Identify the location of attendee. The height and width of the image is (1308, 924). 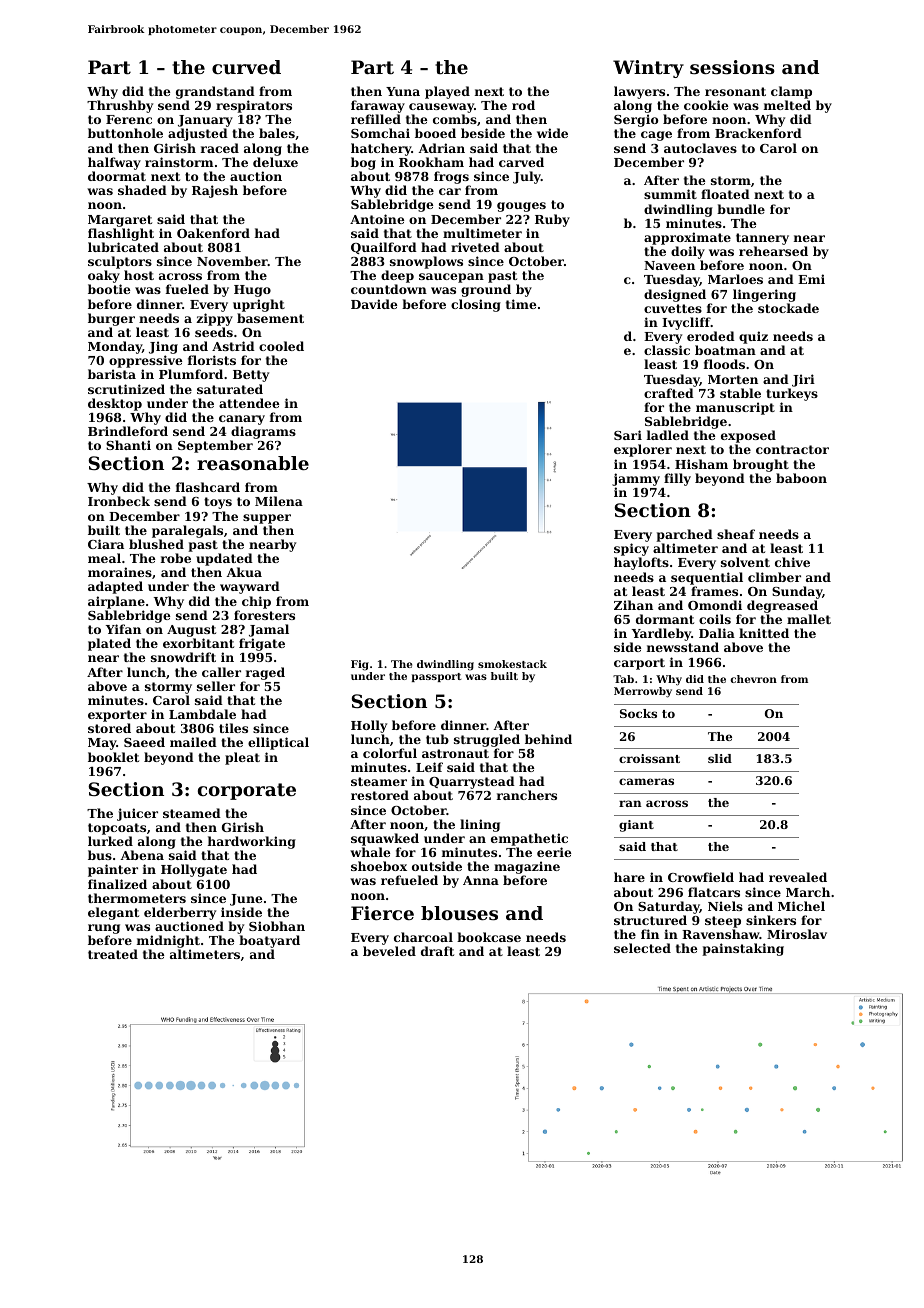
(249, 403).
